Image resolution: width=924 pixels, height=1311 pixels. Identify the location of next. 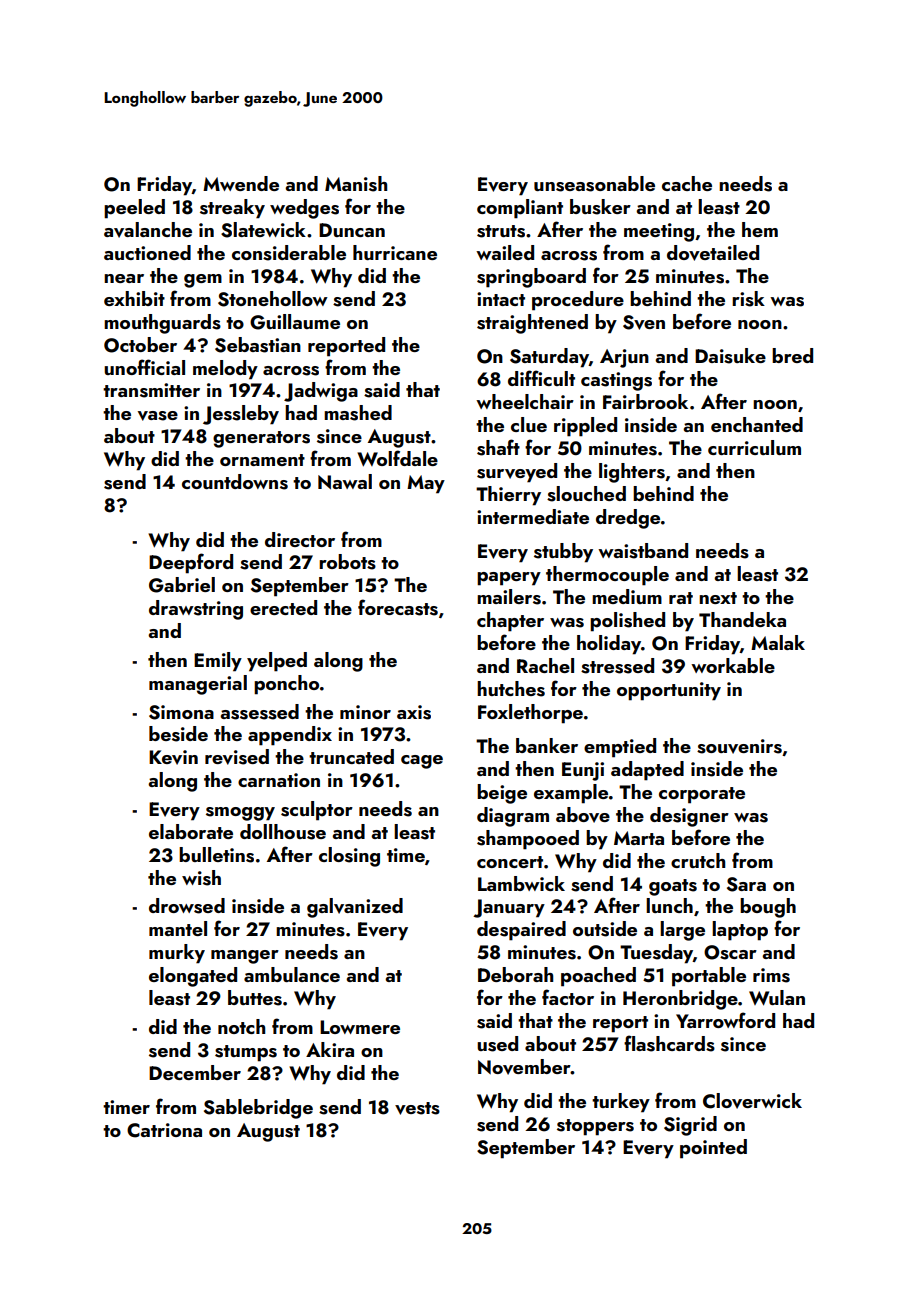
(718, 598).
